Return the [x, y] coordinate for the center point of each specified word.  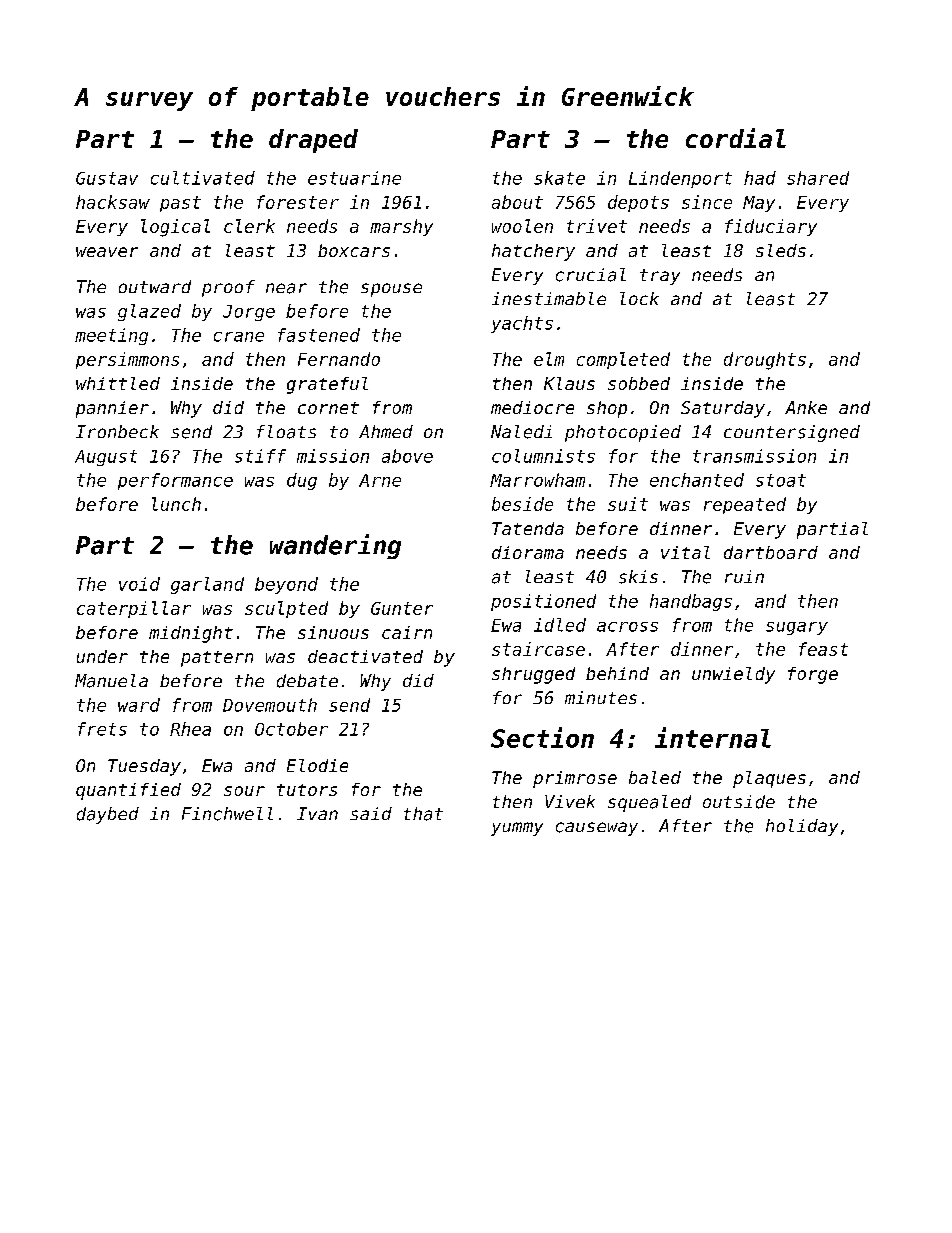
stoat [781, 480]
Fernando [339, 359]
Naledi [521, 432]
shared [818, 178]
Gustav [107, 178]
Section [542, 737]
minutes [601, 697]
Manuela [111, 681]
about [517, 202]
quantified [128, 791]
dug [302, 481]
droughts [765, 361]
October [291, 729]
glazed [149, 312]
